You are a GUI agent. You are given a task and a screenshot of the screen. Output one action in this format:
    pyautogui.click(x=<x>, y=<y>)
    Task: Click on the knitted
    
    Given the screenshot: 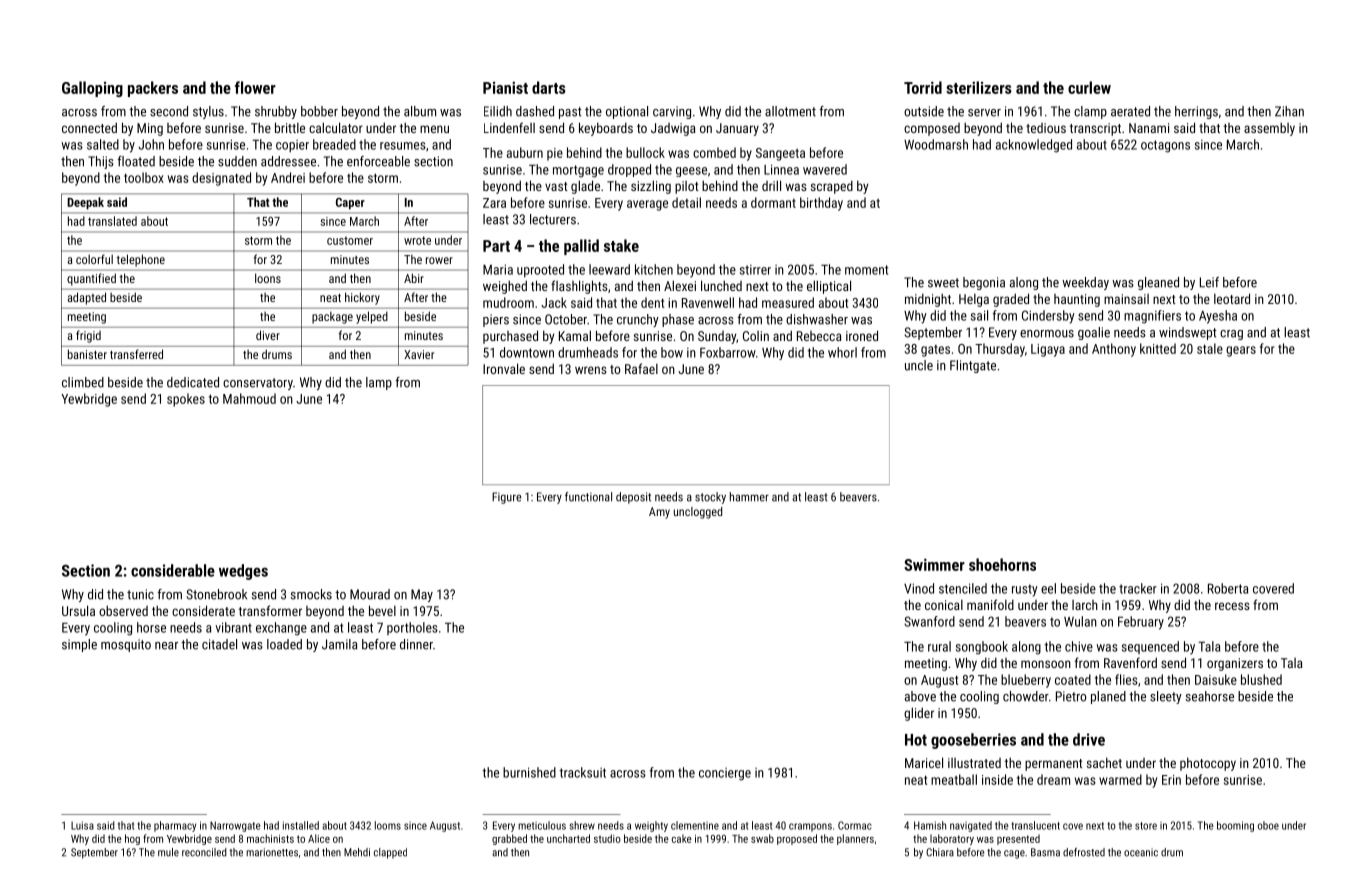 What is the action you would take?
    pyautogui.click(x=1158, y=348)
